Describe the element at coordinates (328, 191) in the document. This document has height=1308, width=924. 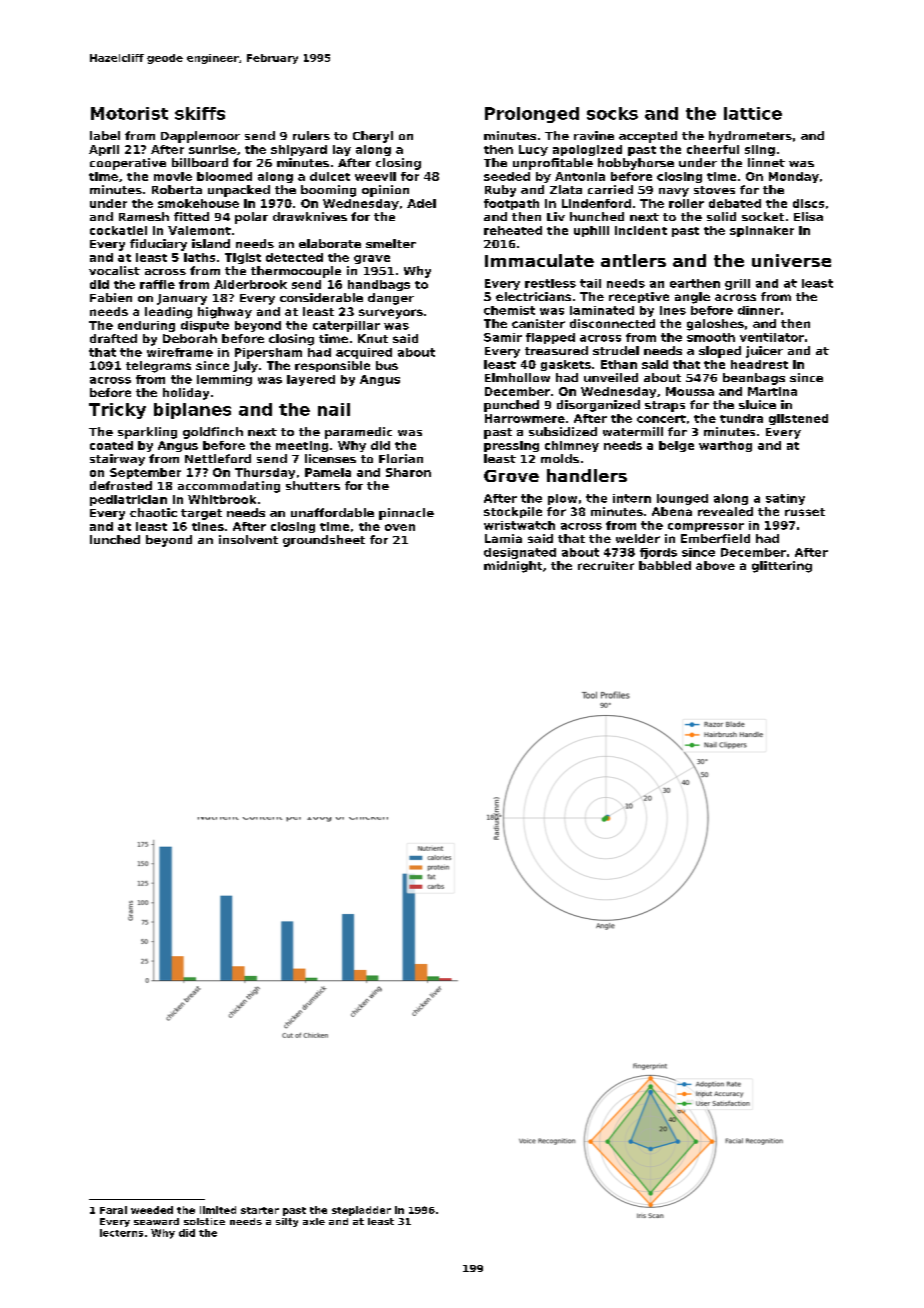
I see `booming` at that location.
